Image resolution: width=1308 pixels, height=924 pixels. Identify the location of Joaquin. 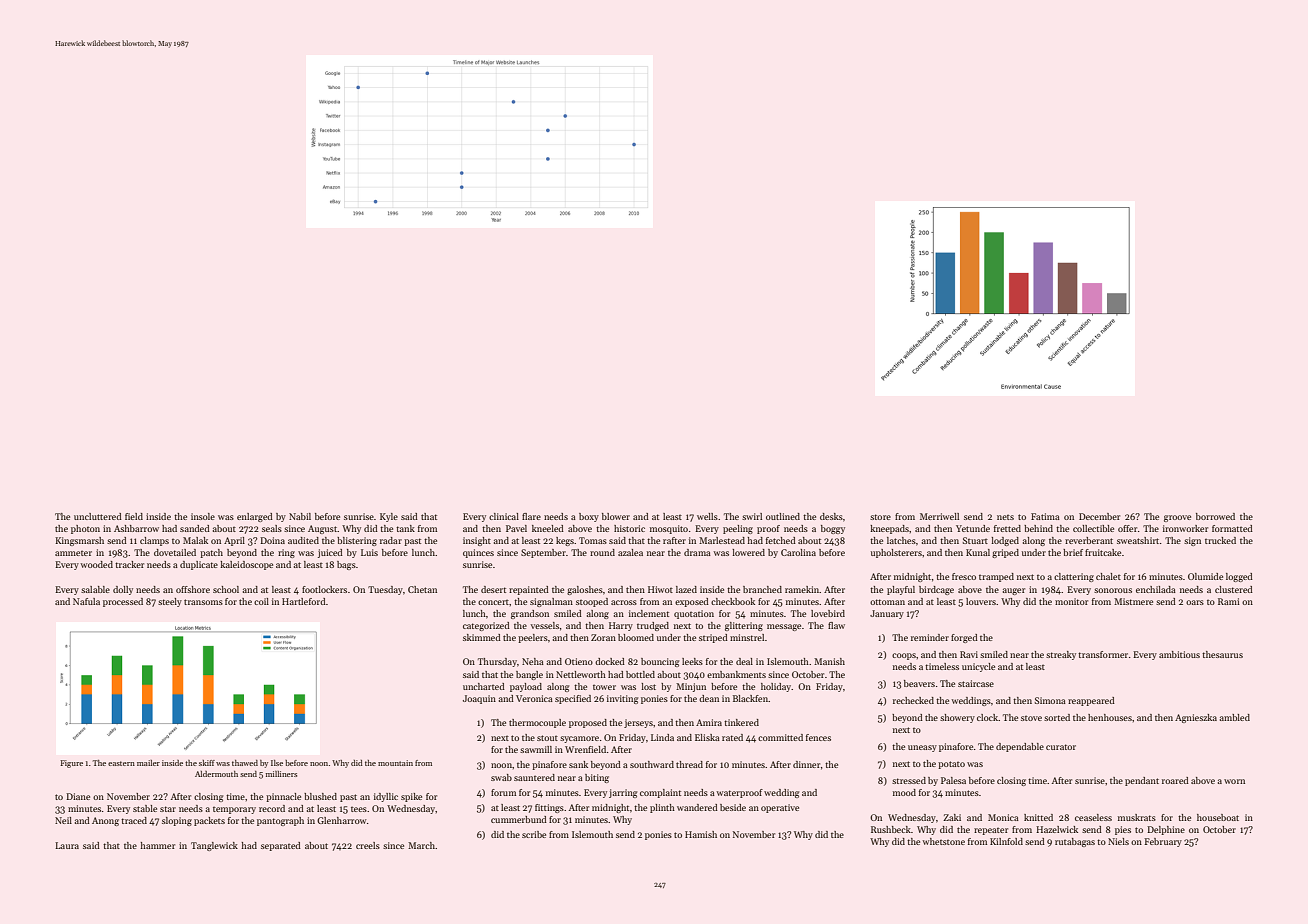
(479, 699).
